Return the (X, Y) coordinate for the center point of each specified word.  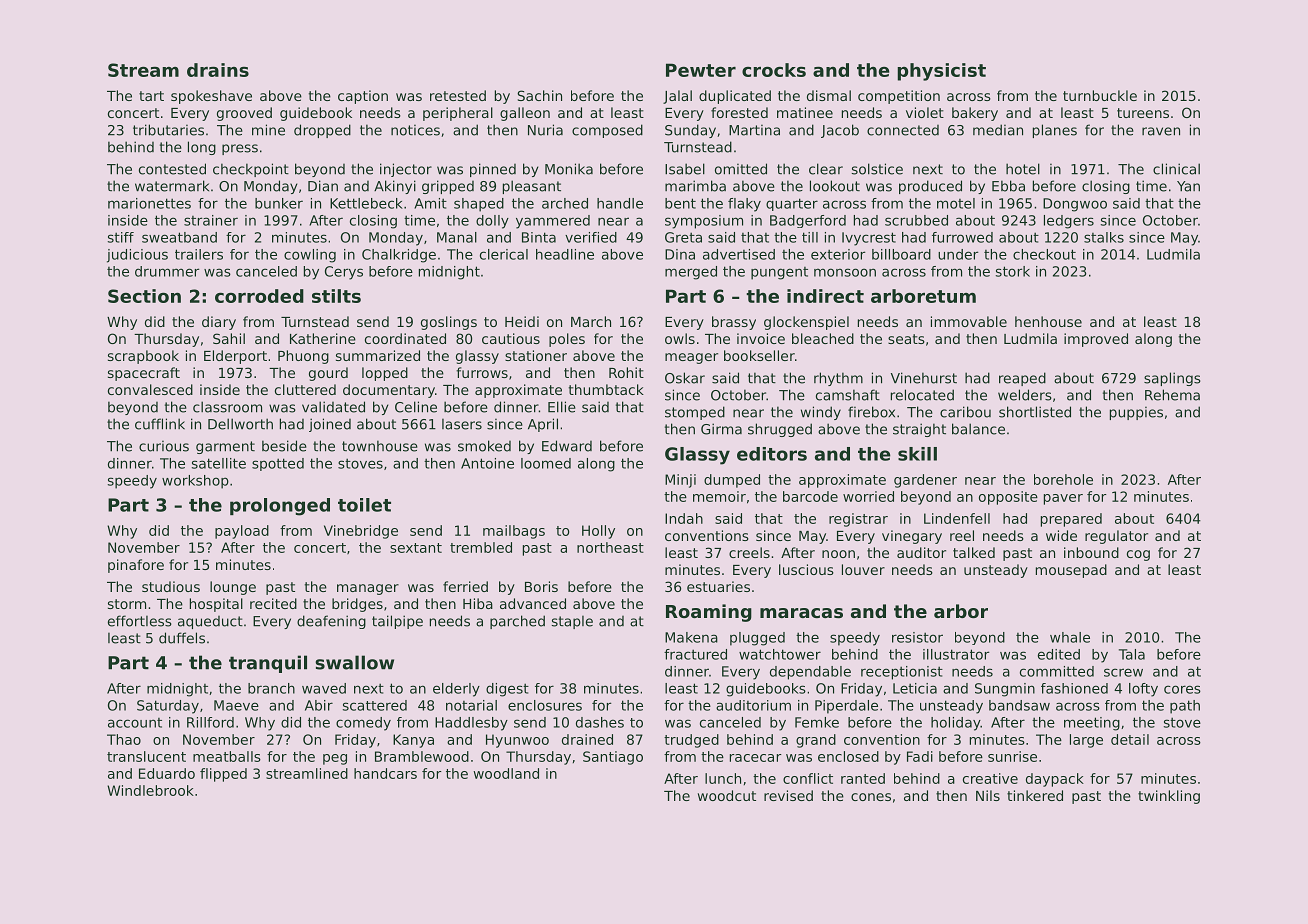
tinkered (1035, 795)
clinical (1176, 169)
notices (415, 130)
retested (458, 95)
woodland (506, 773)
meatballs (227, 756)
